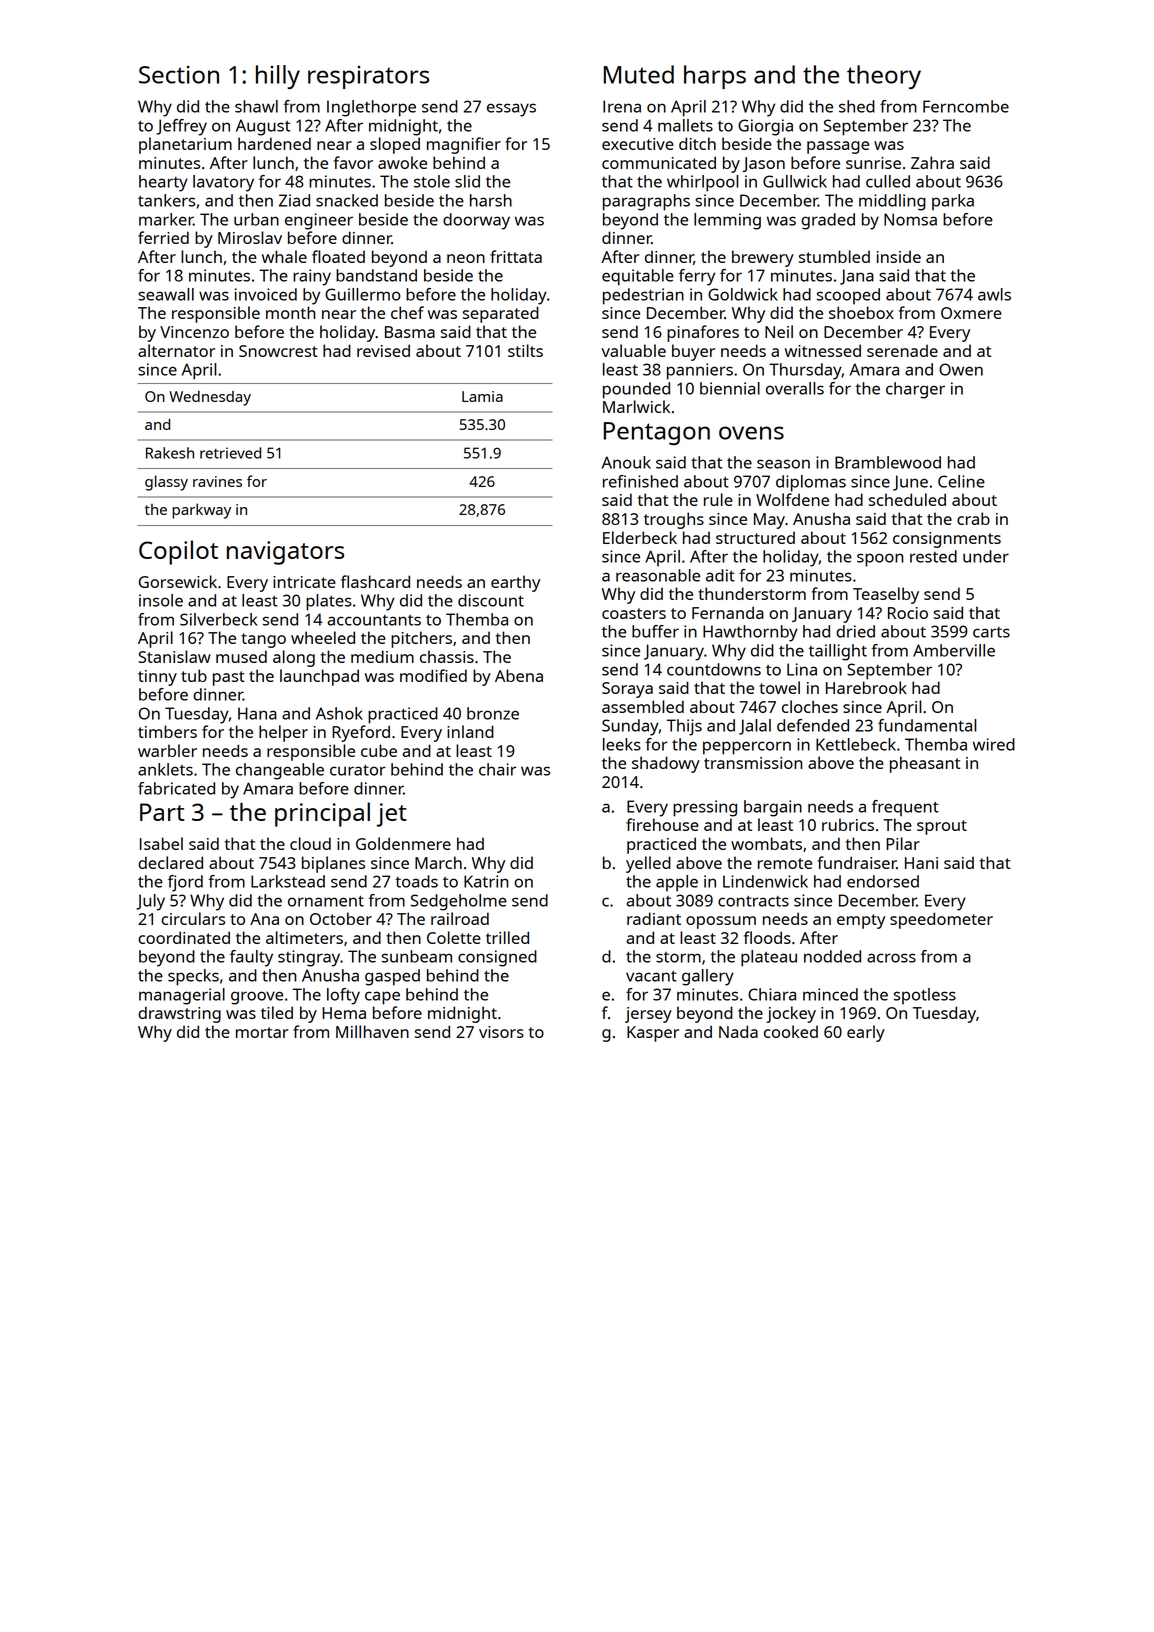 The height and width of the screenshot is (1632, 1154). Describe the element at coordinates (339, 713) in the screenshot. I see `Ashok` at that location.
